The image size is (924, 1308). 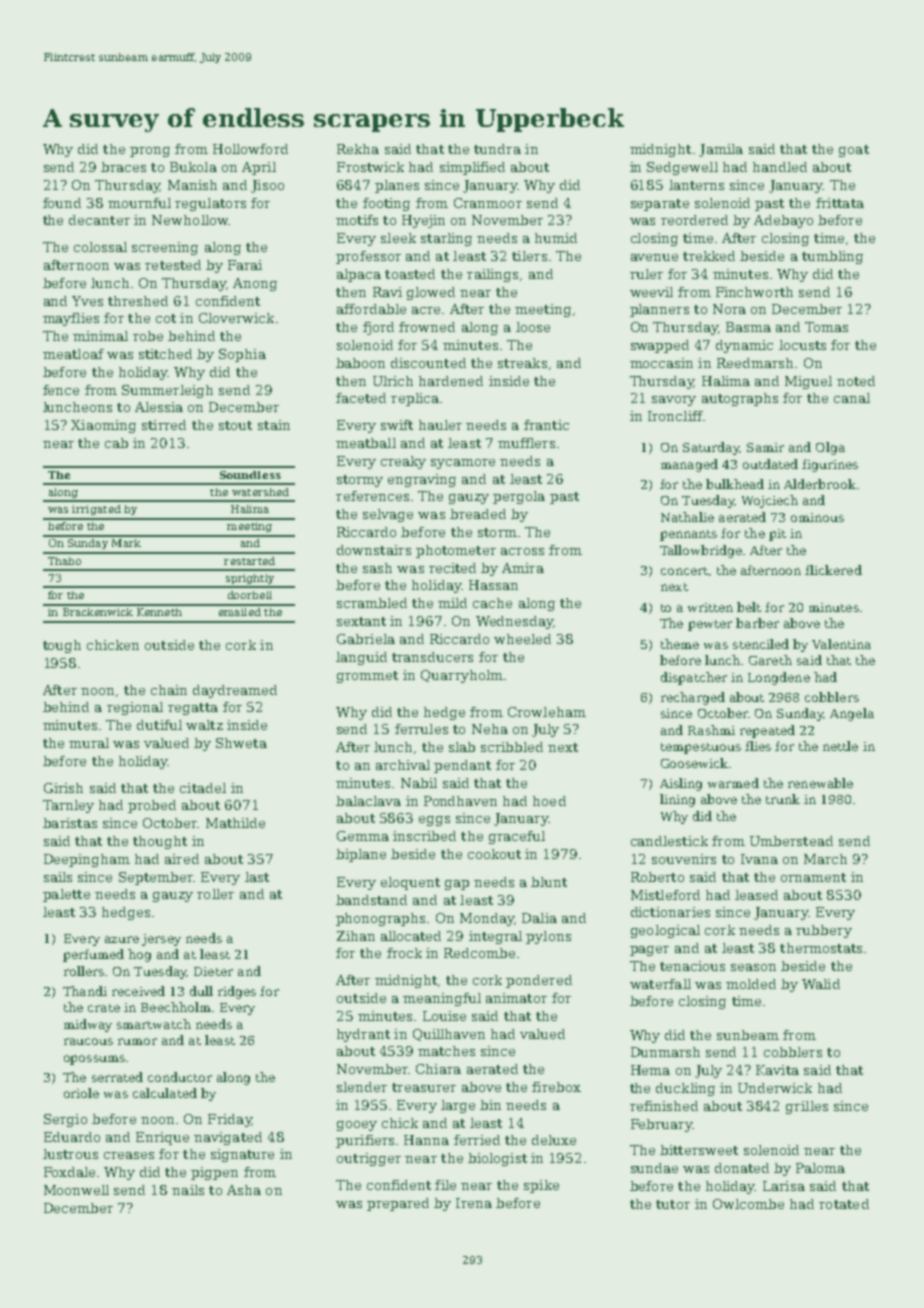 What do you see at coordinates (820, 783) in the screenshot?
I see `renewable` at bounding box center [820, 783].
